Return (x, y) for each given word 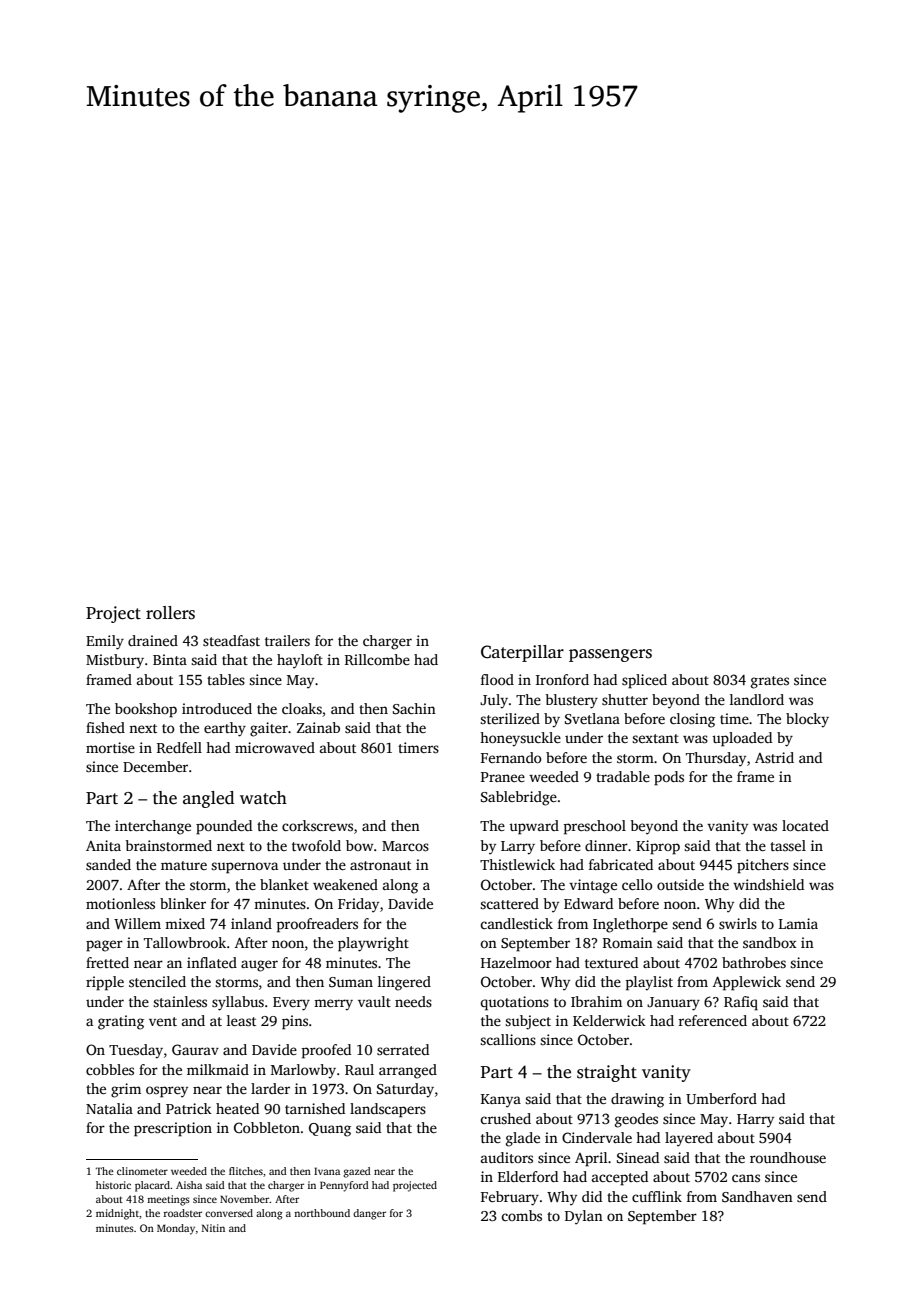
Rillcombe (377, 659)
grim (126, 1090)
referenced (713, 1020)
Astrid (774, 757)
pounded (224, 827)
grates (770, 682)
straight (607, 1073)
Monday (176, 1229)
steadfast (231, 640)
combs (522, 1215)
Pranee (503, 777)
